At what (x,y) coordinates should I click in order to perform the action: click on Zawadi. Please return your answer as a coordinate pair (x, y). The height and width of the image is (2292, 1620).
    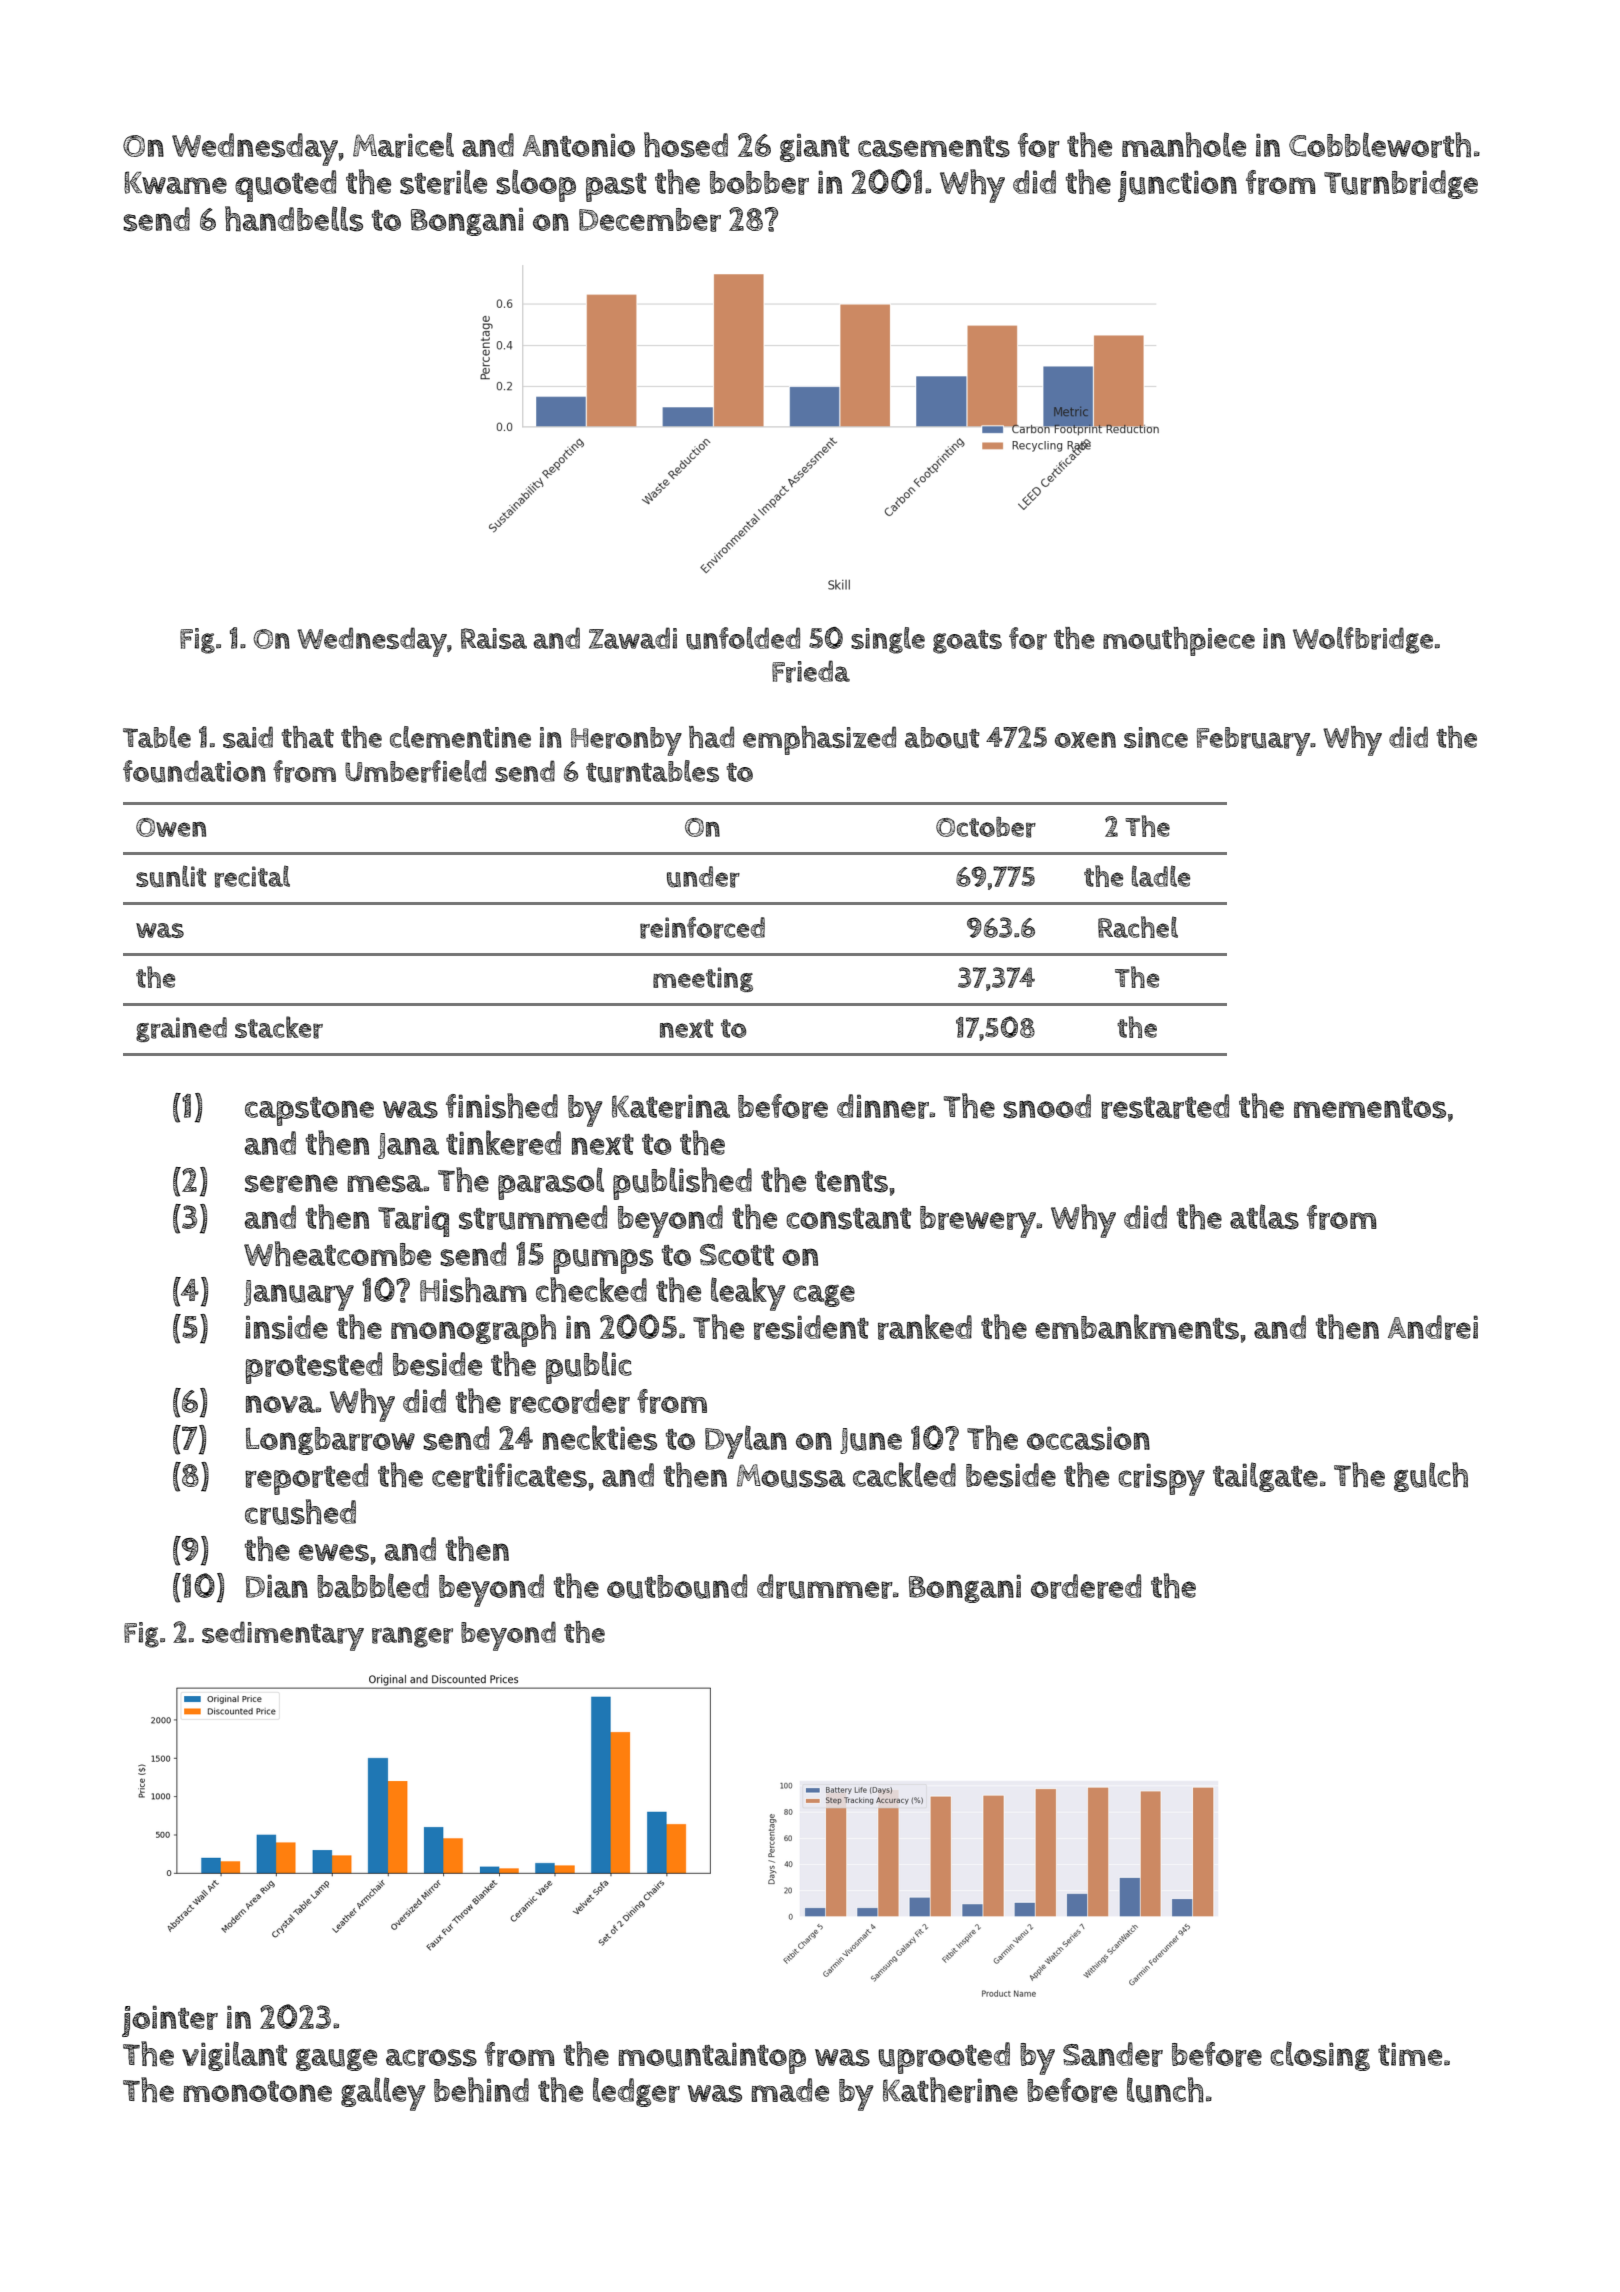
    Looking at the image, I should click on (633, 638).
